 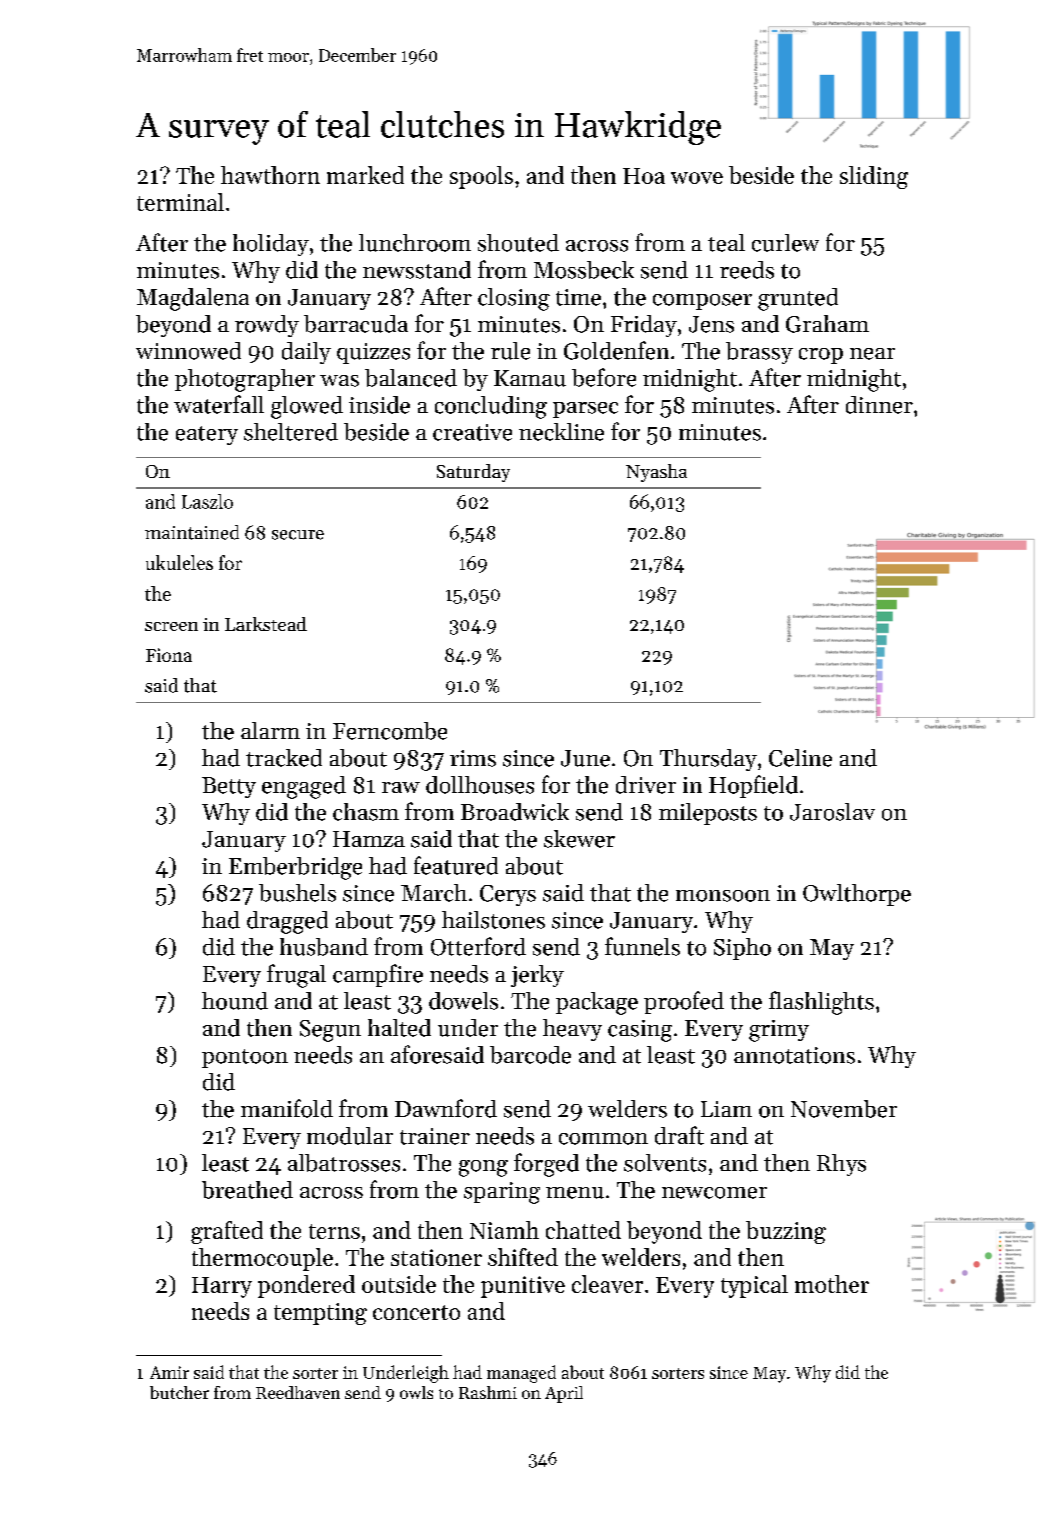 I want to click on dinner, so click(x=879, y=405).
